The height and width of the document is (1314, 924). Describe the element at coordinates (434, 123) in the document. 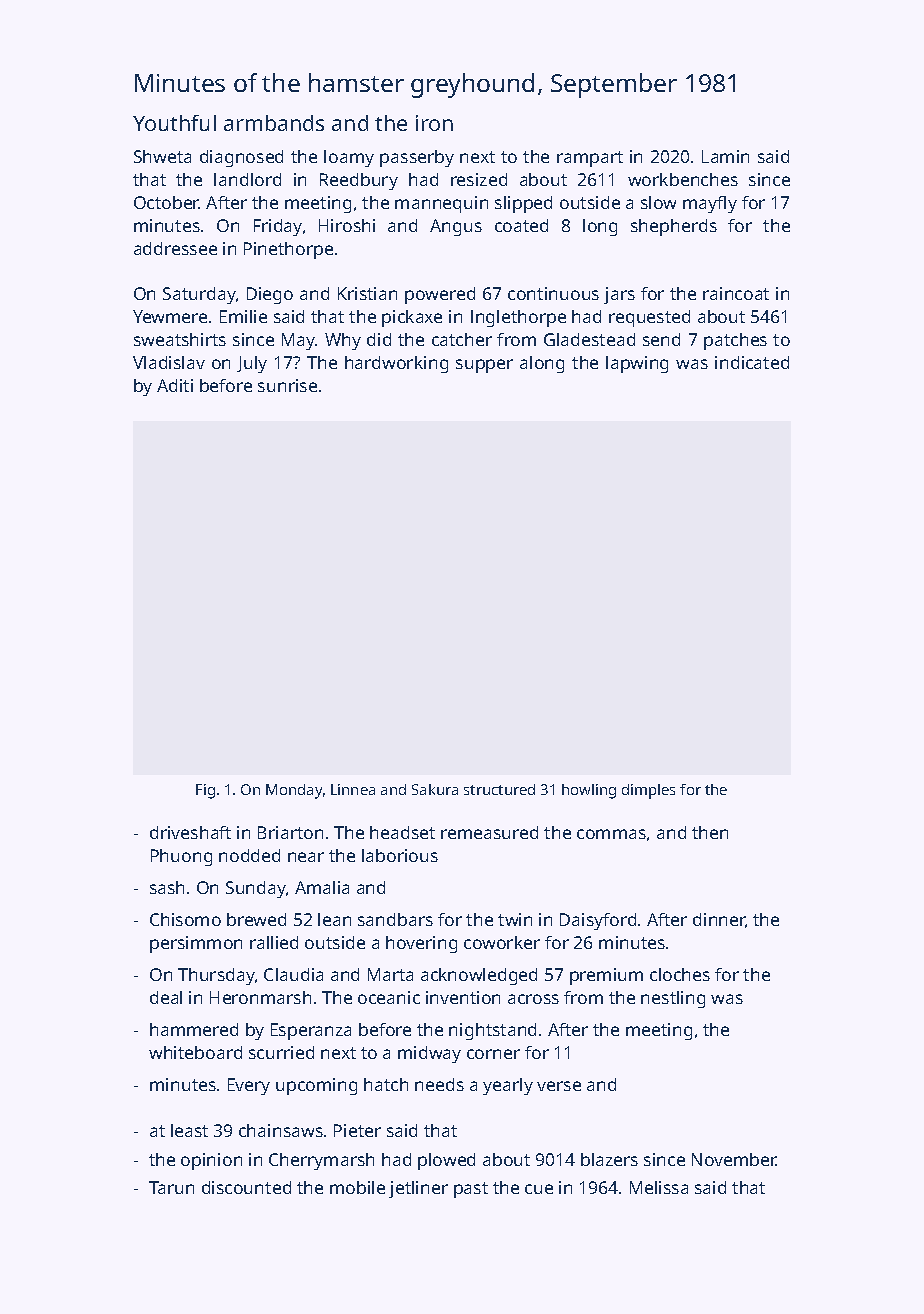

I see `iron` at that location.
